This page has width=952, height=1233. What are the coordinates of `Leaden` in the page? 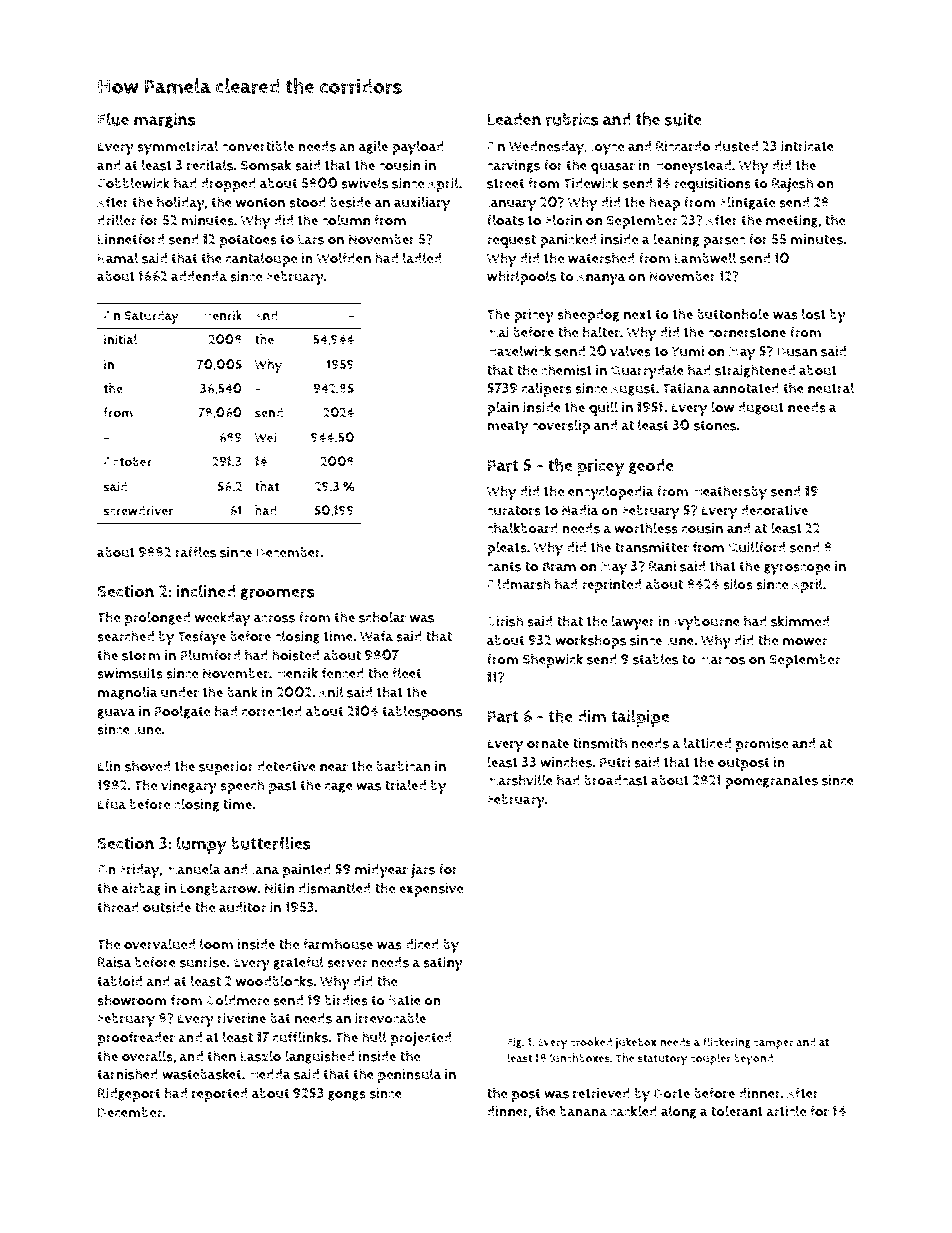 It's located at (514, 119).
